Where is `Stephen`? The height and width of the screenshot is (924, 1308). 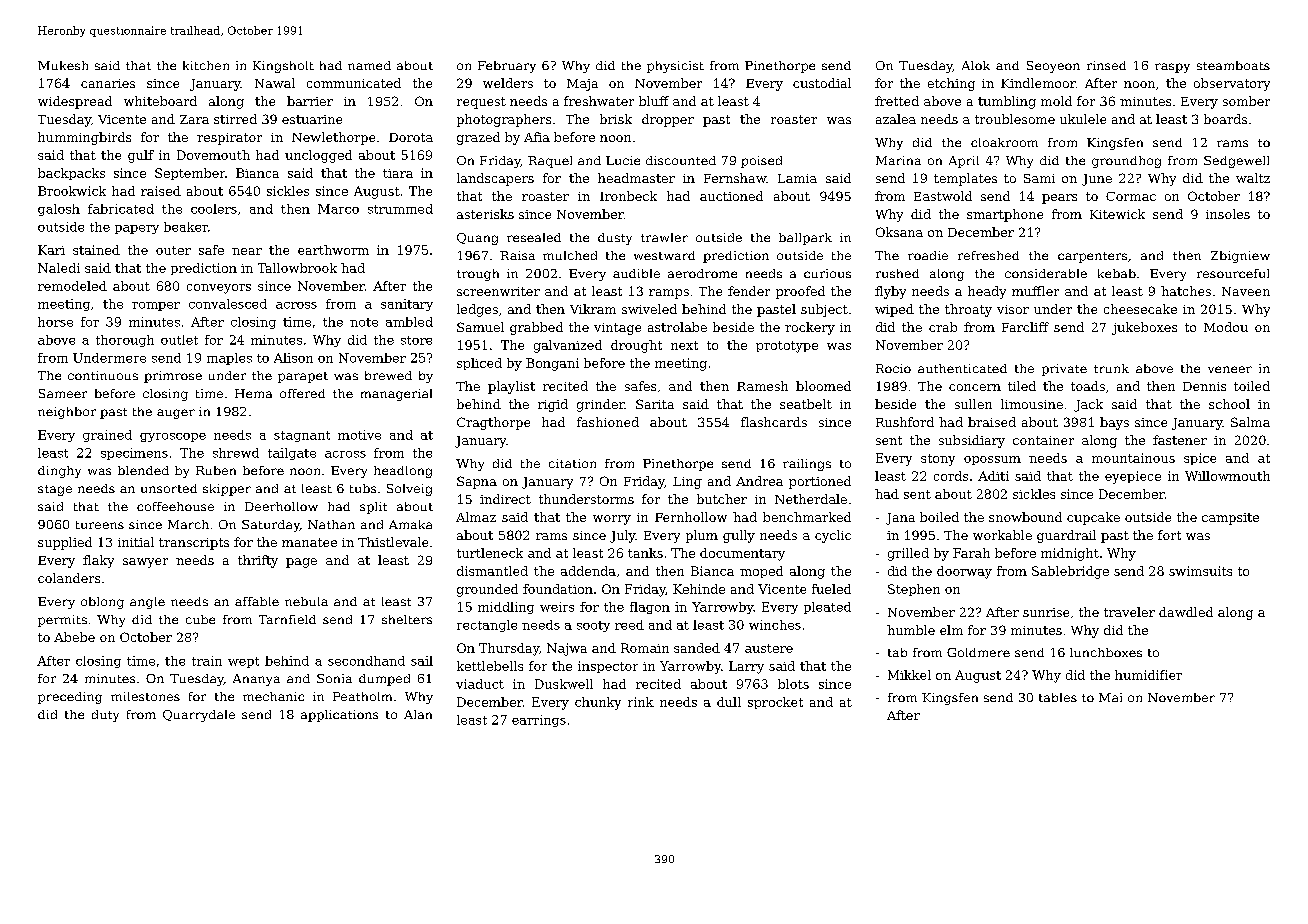
Stephen is located at coordinates (914, 590).
